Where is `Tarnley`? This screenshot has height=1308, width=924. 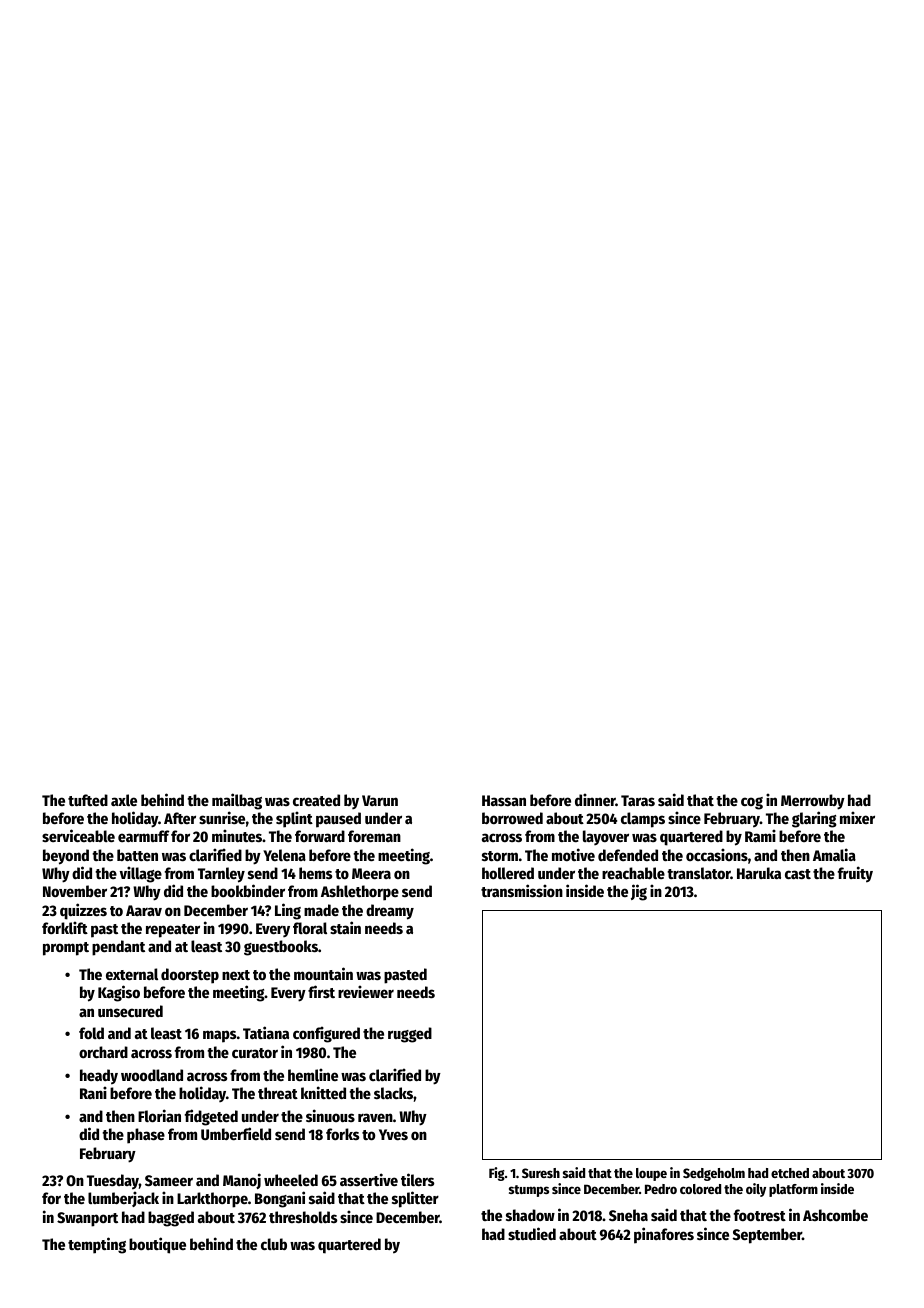
Tarnley is located at coordinates (221, 875).
